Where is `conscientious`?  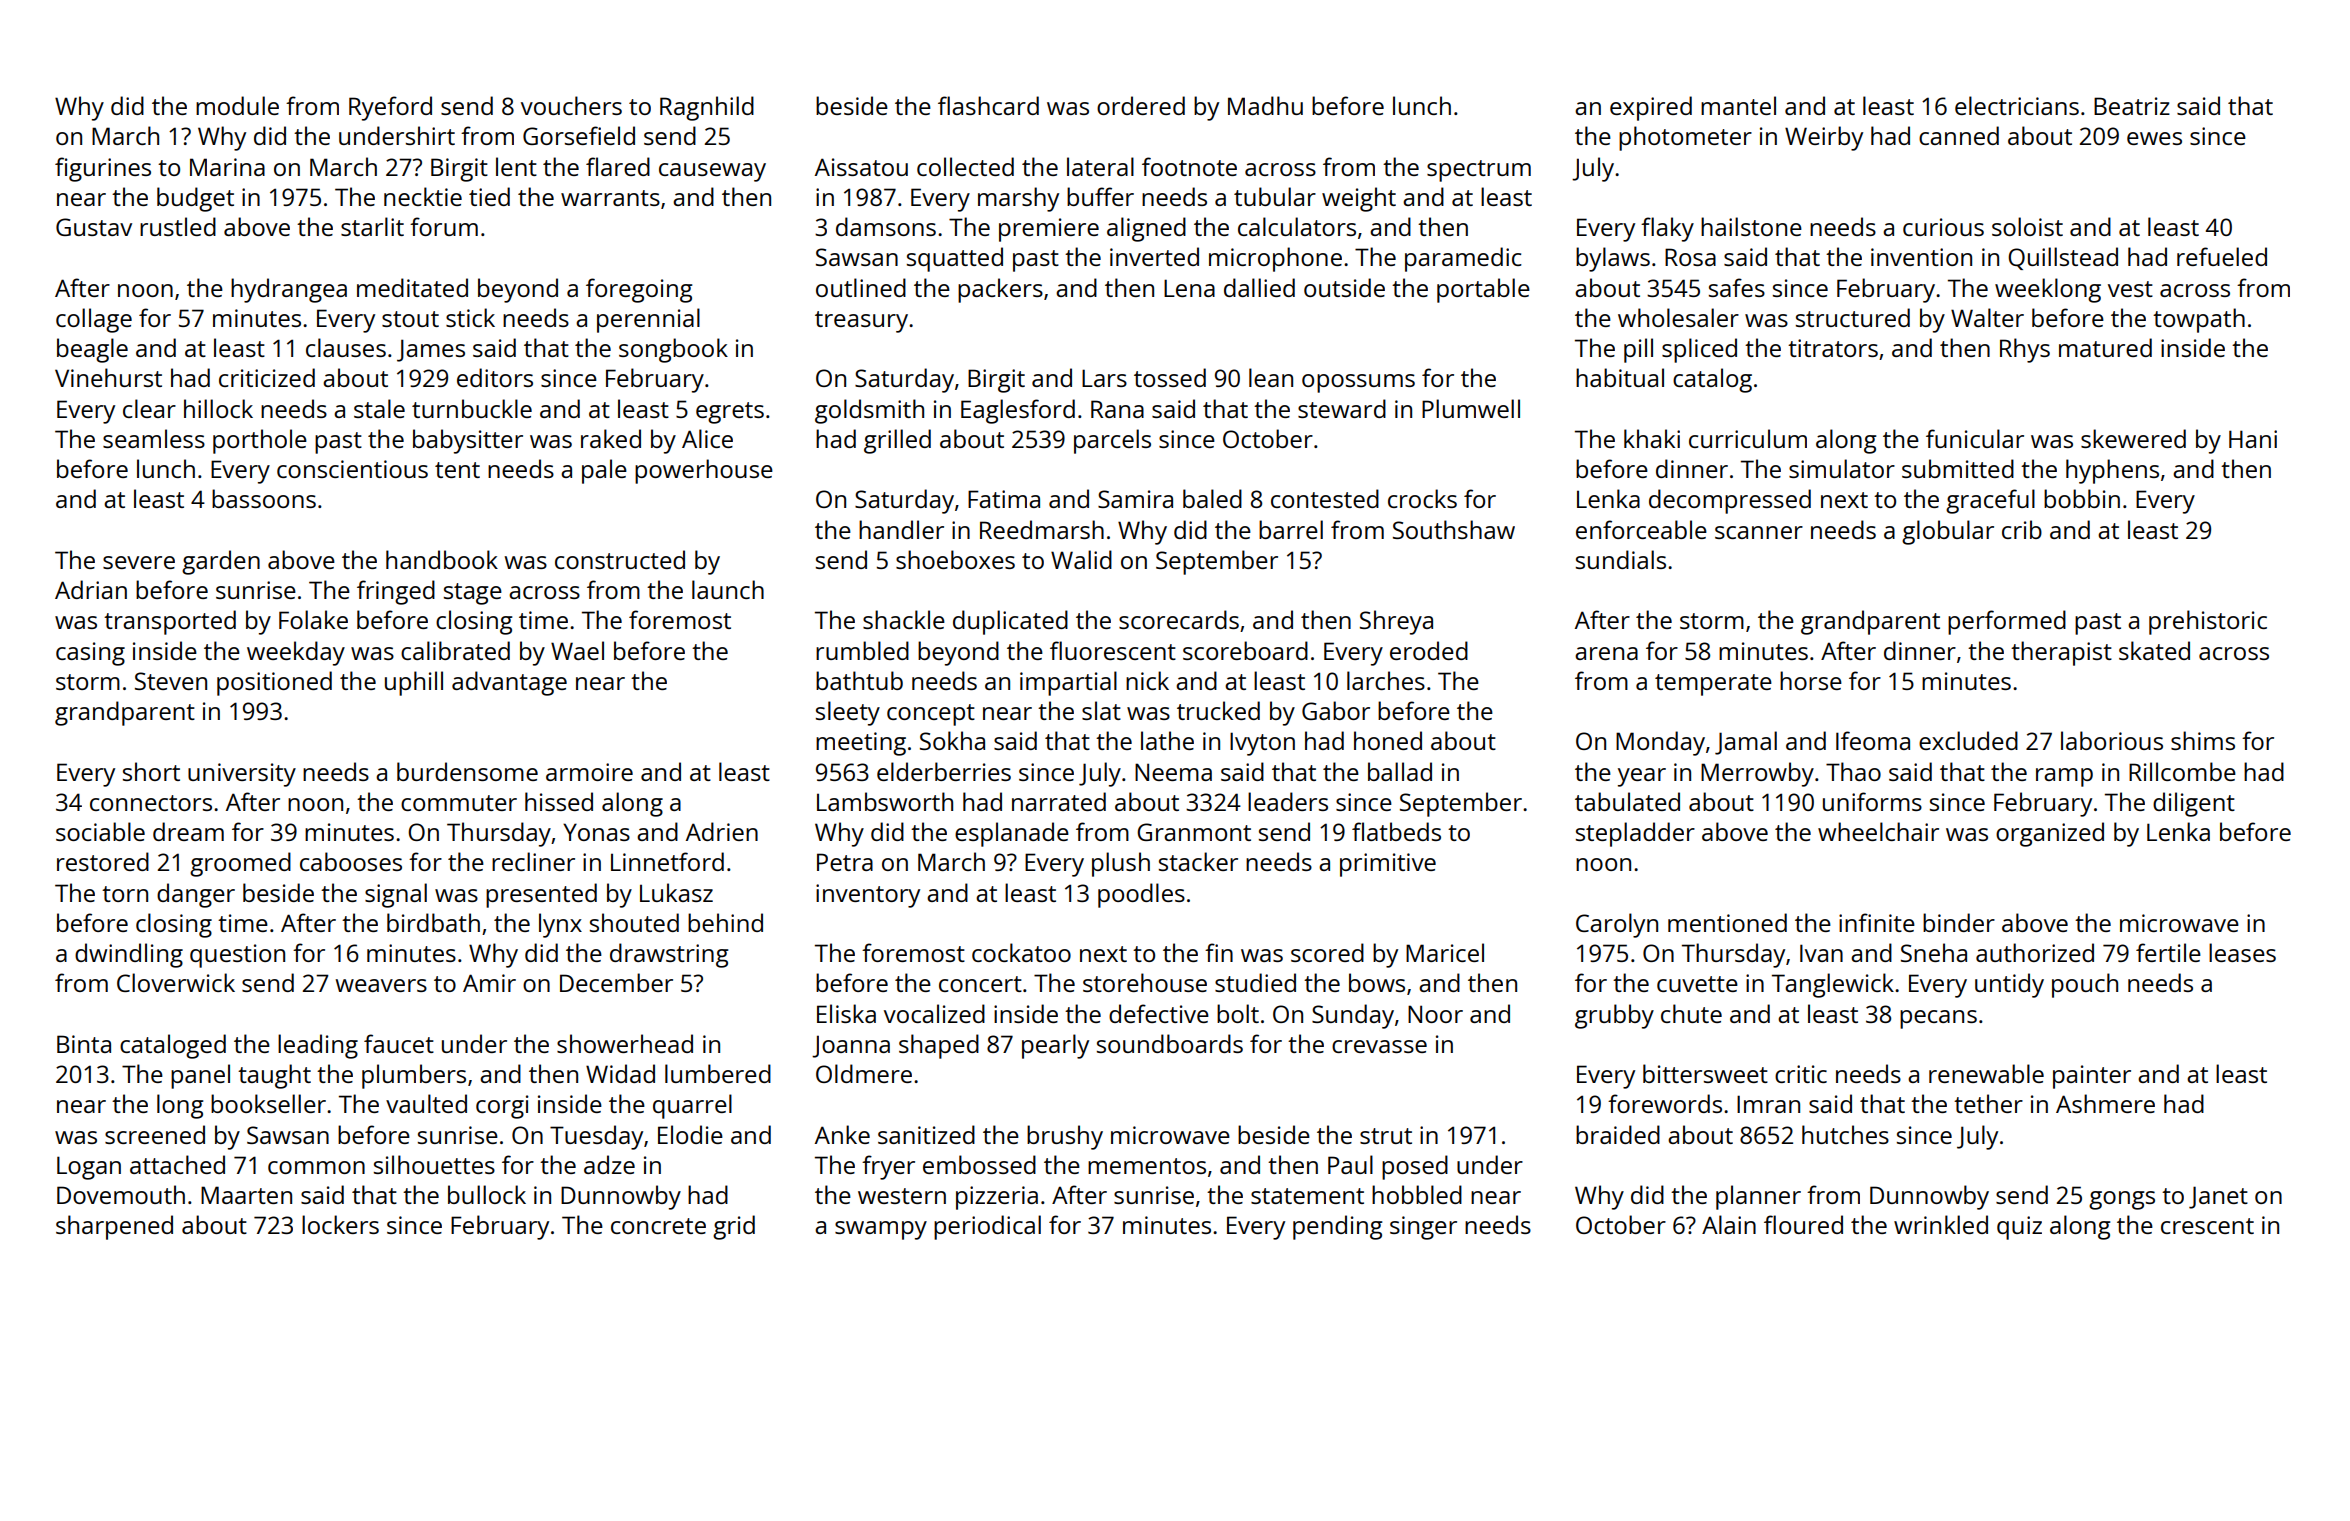
conscientious is located at coordinates (352, 469).
